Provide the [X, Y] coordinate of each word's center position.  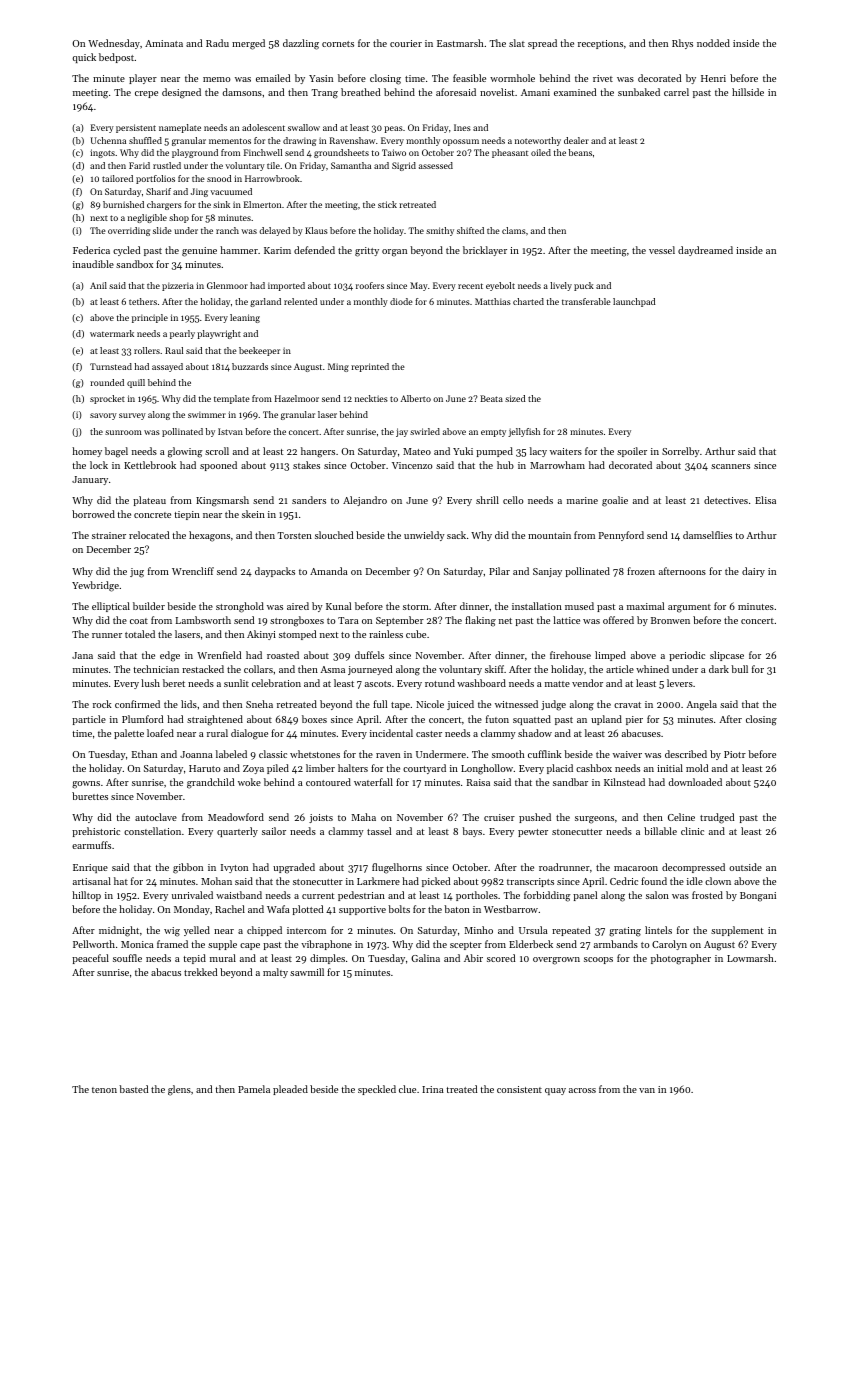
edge [170, 656]
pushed [535, 818]
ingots [102, 153]
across [582, 1090]
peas [393, 129]
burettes [90, 796]
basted [133, 1089]
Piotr [735, 754]
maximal [645, 606]
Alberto [416, 398]
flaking [480, 621]
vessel [662, 250]
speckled [377, 1090]
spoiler [632, 452]
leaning [245, 318]
